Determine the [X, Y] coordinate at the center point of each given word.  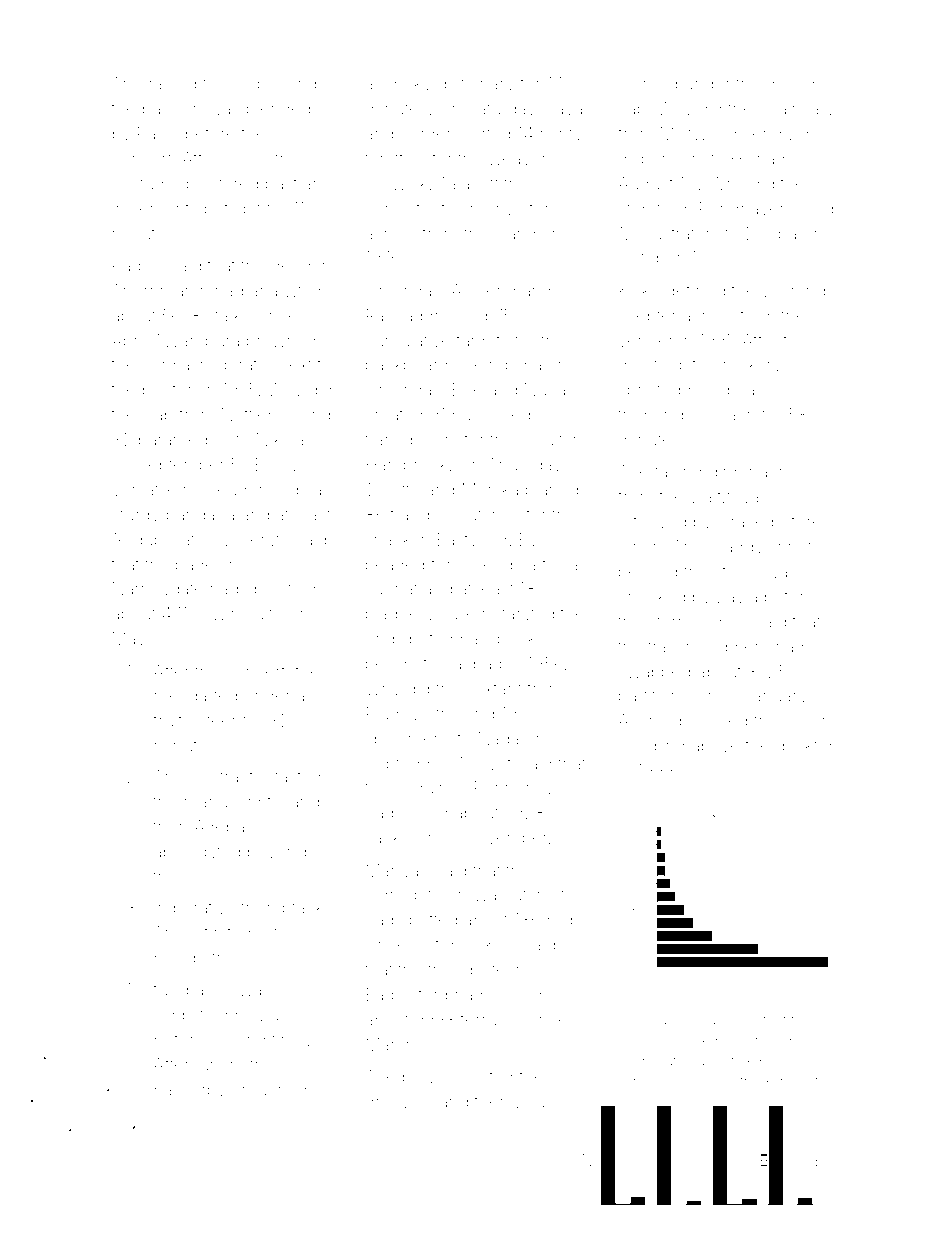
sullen [807, 720]
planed [552, 491]
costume [146, 184]
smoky [405, 85]
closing [238, 1041]
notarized [518, 613]
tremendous [665, 414]
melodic [798, 83]
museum [218, 491]
